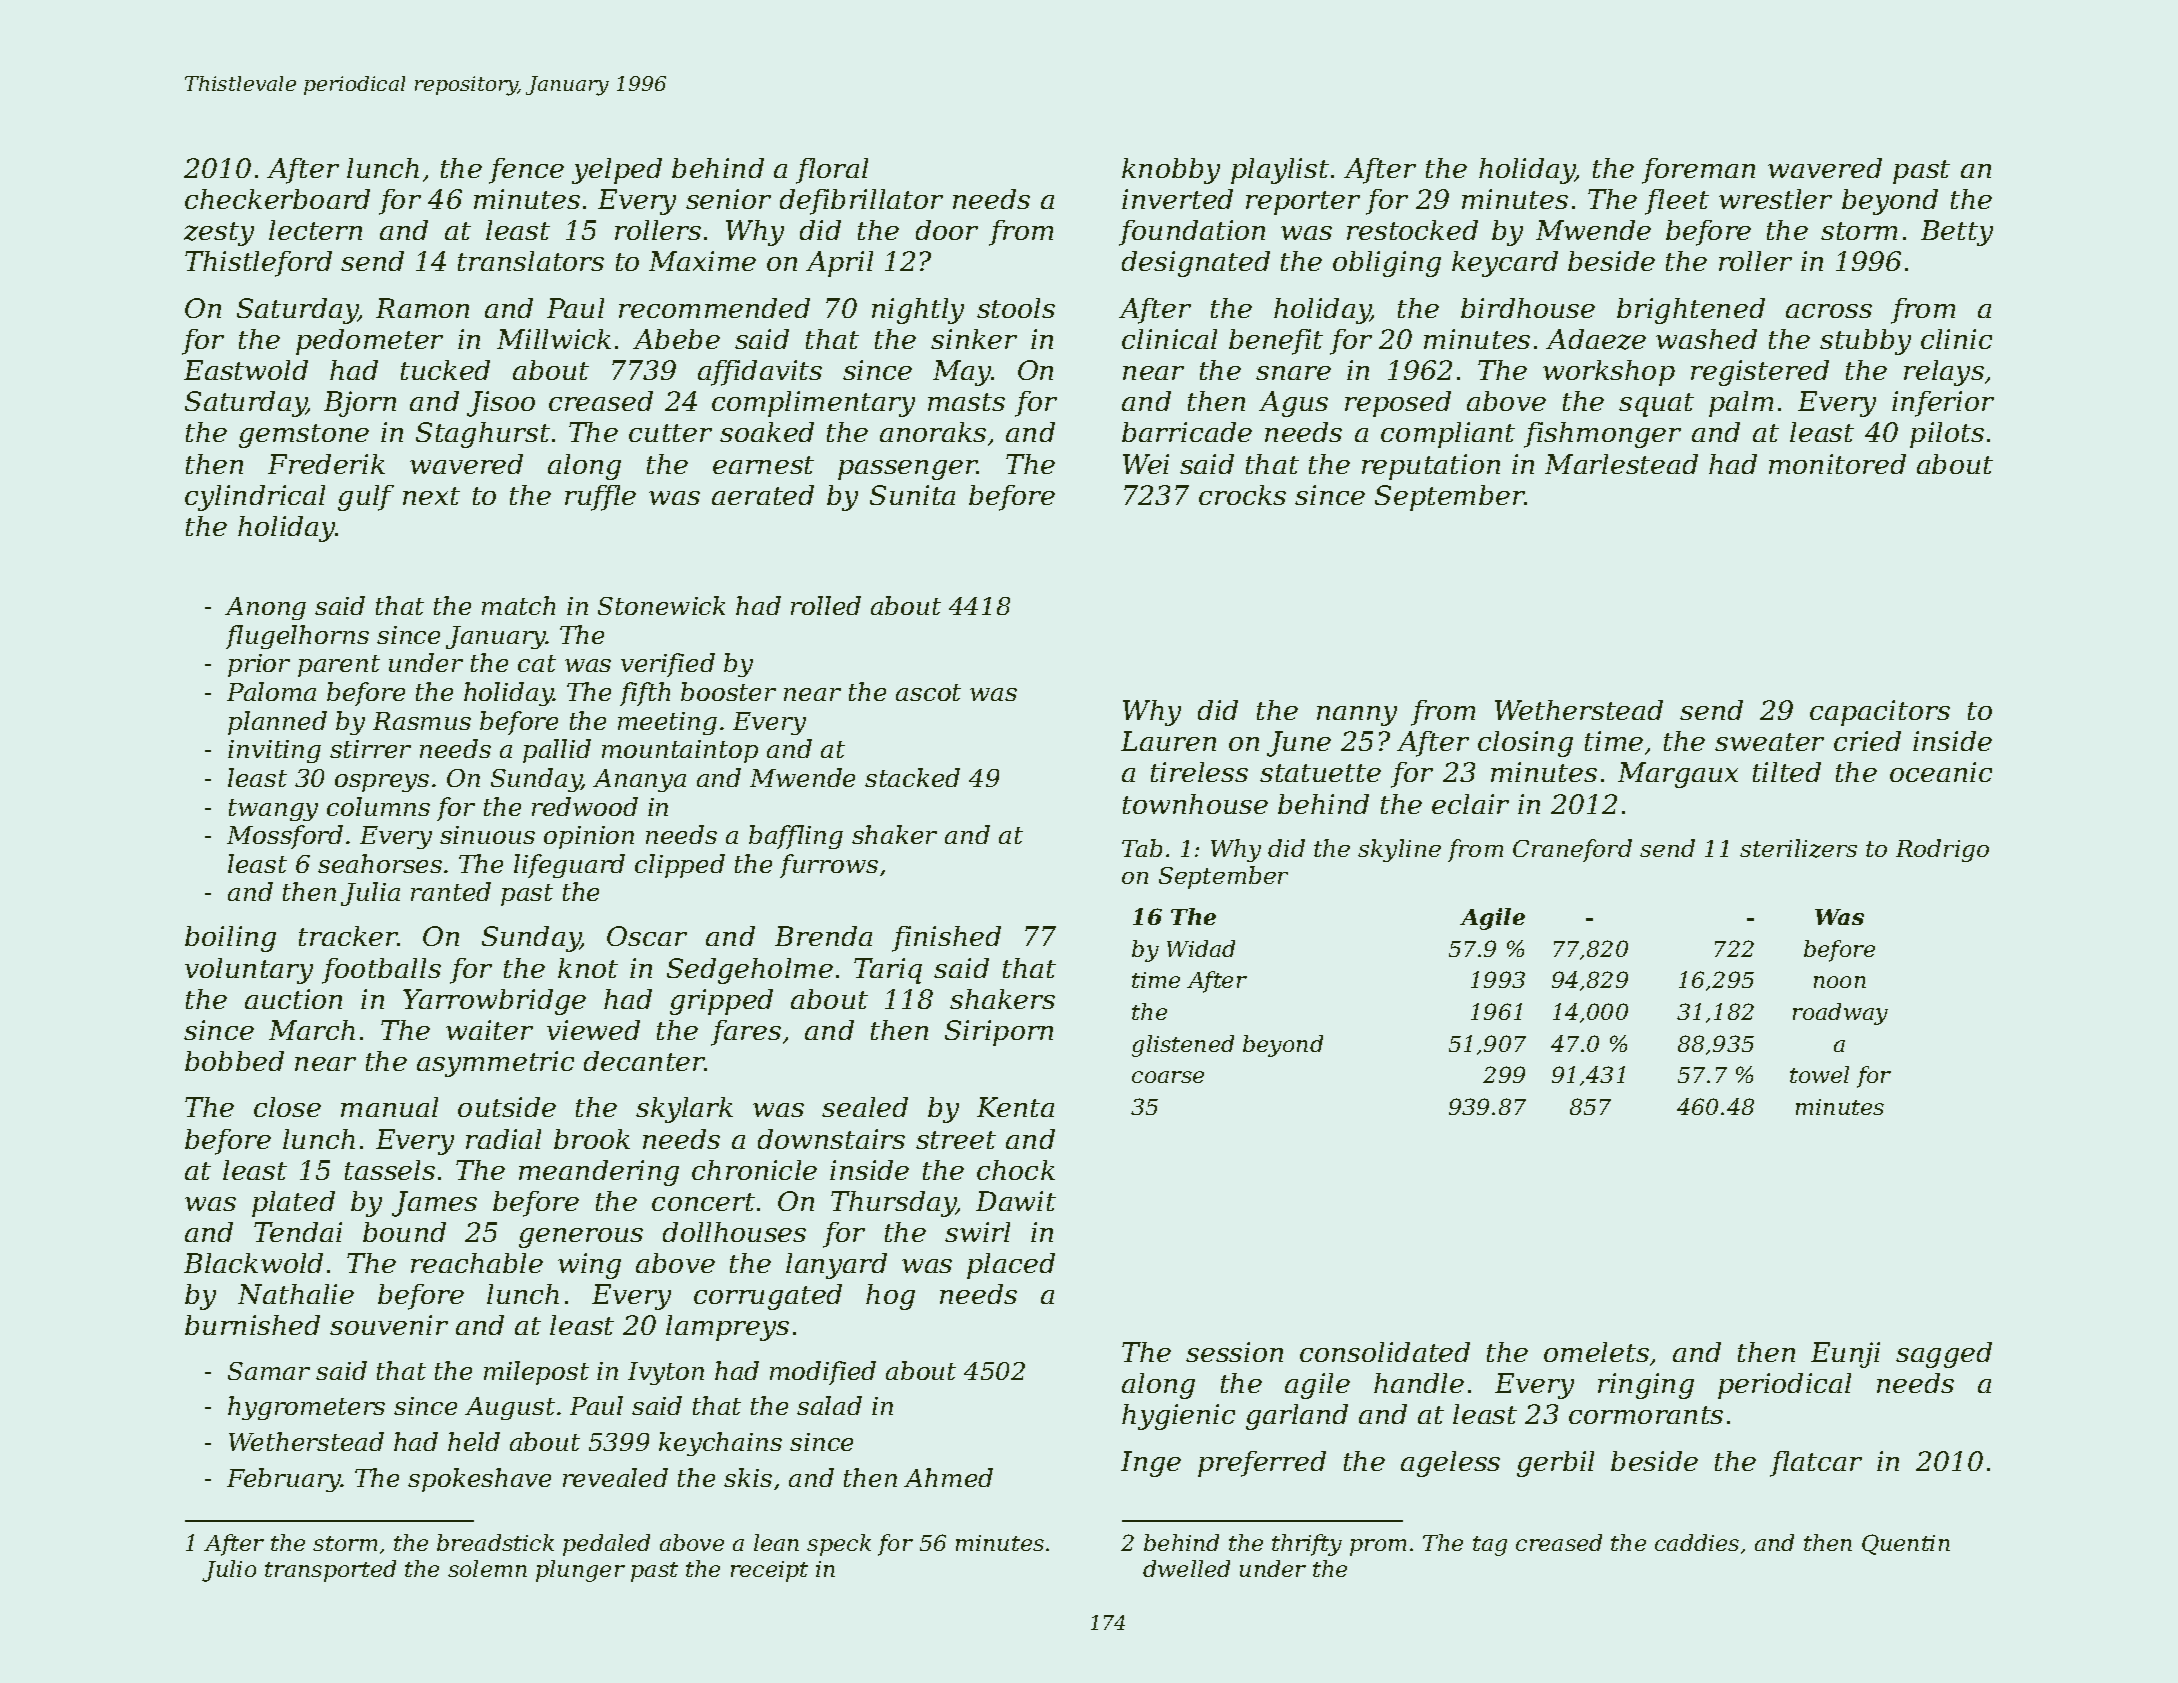 The height and width of the screenshot is (1683, 2178). I want to click on sagged, so click(1944, 1355).
